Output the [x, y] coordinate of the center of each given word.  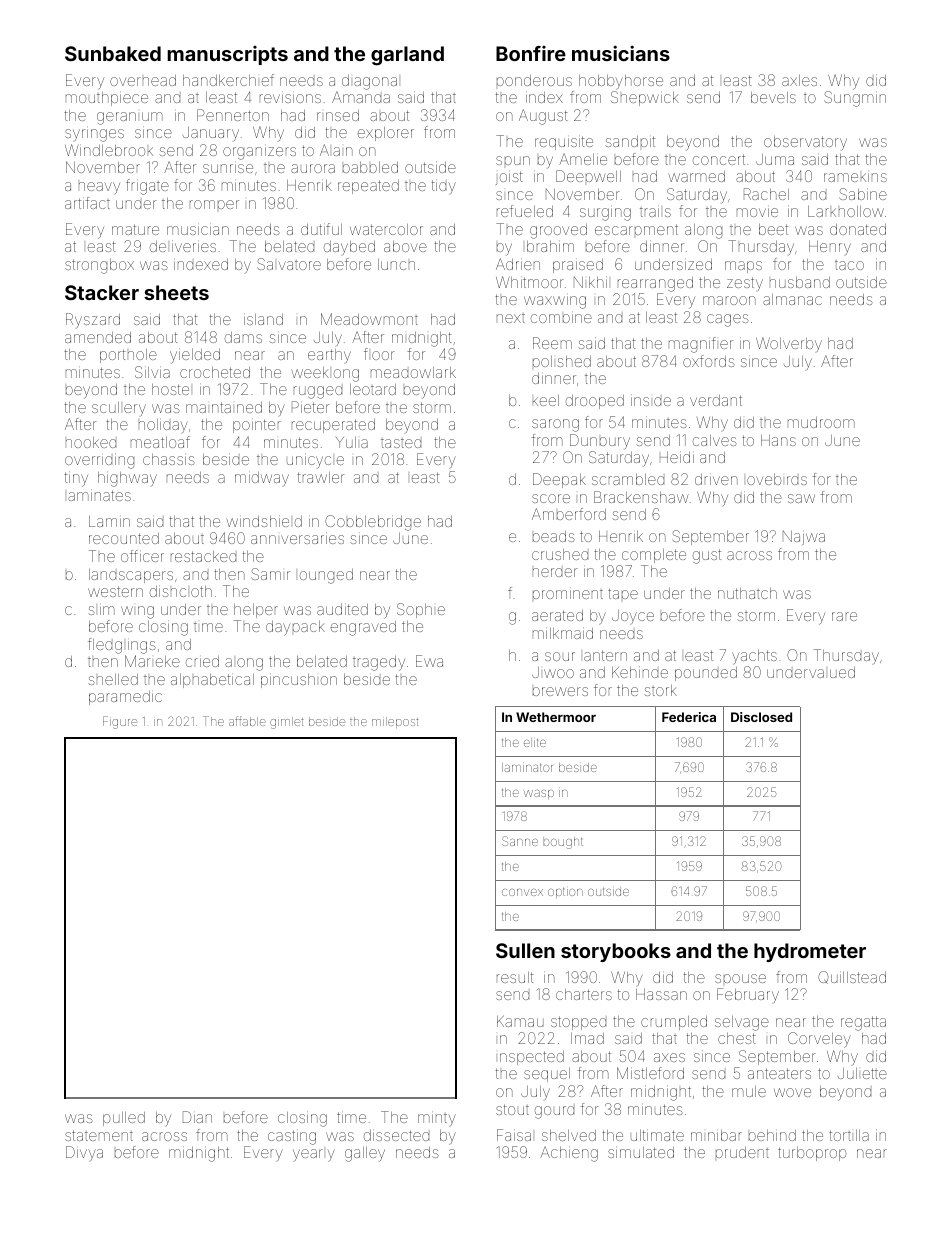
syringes [94, 135]
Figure [120, 722]
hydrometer [810, 952]
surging [605, 214]
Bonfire [531, 53]
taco [849, 265]
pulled [124, 1119]
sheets [176, 292]
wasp [539, 794]
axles [799, 80]
